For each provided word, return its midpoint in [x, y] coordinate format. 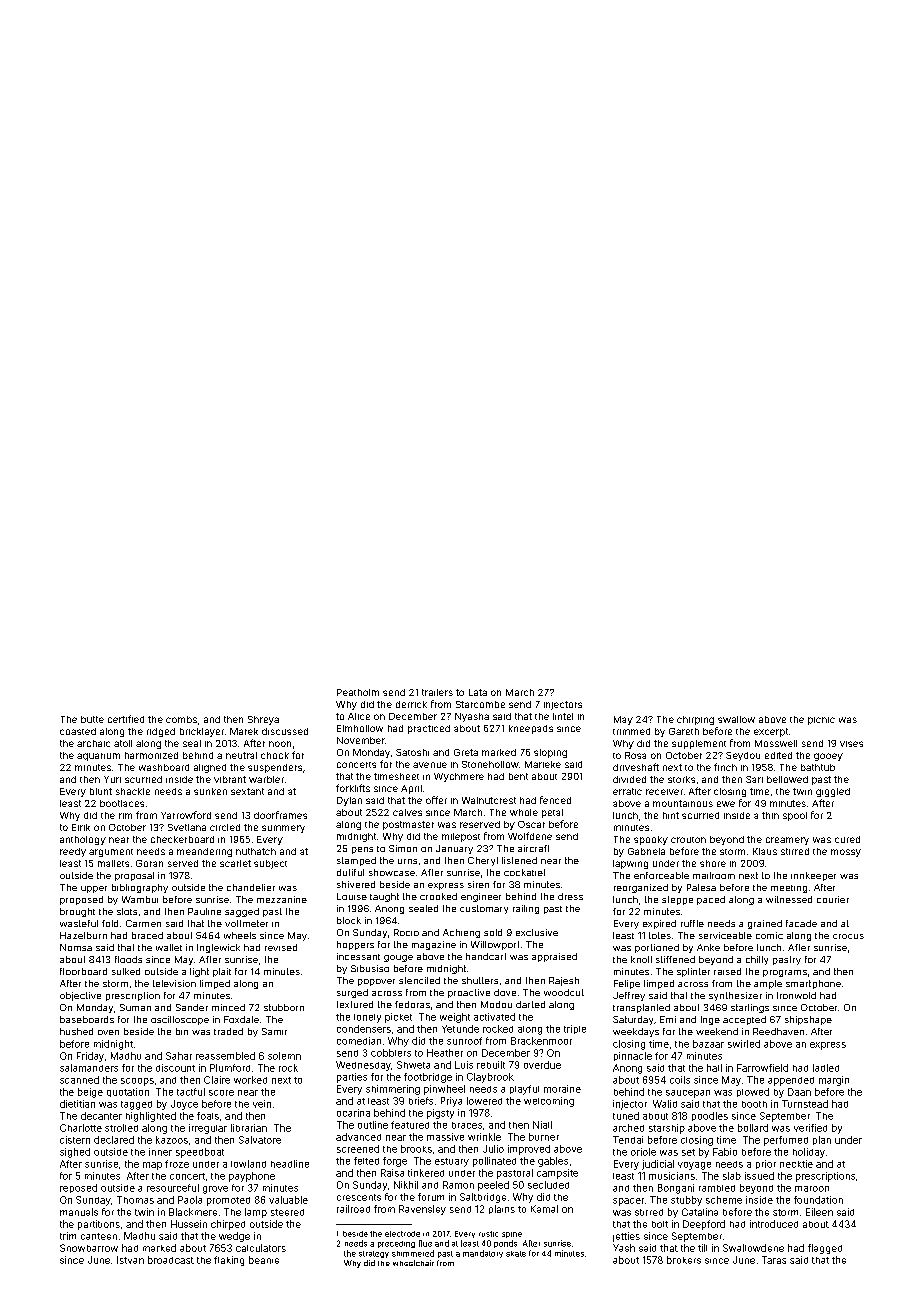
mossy [846, 853]
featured [410, 1125]
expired [659, 924]
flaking [229, 1261]
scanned [79, 1080]
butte [92, 719]
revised [281, 947]
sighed [75, 1153]
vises [851, 744]
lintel [563, 716]
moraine [562, 1089]
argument [111, 853]
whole [524, 812]
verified [810, 1128]
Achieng [461, 933]
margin [834, 1081]
